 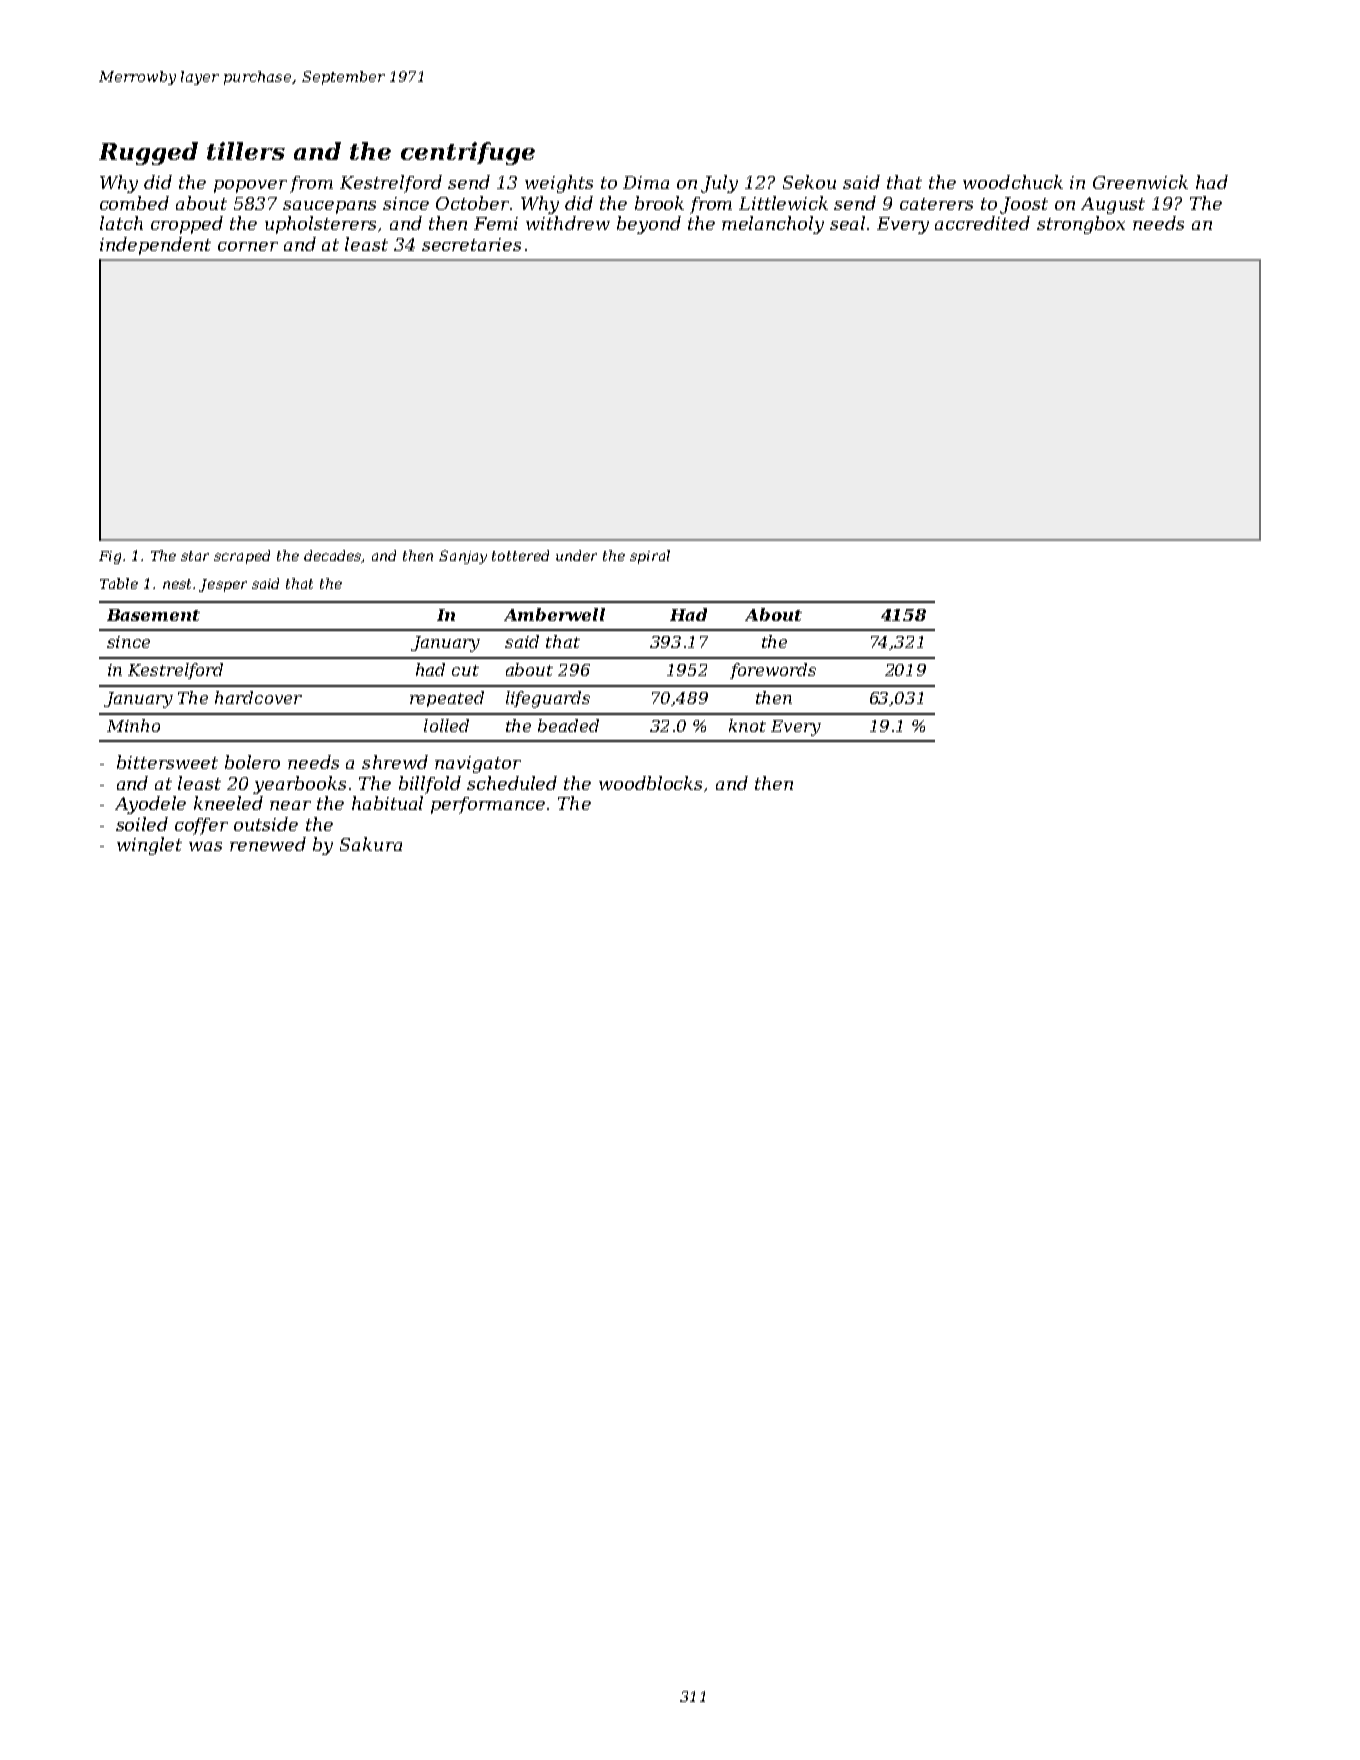 I want to click on forewords, so click(x=773, y=671).
